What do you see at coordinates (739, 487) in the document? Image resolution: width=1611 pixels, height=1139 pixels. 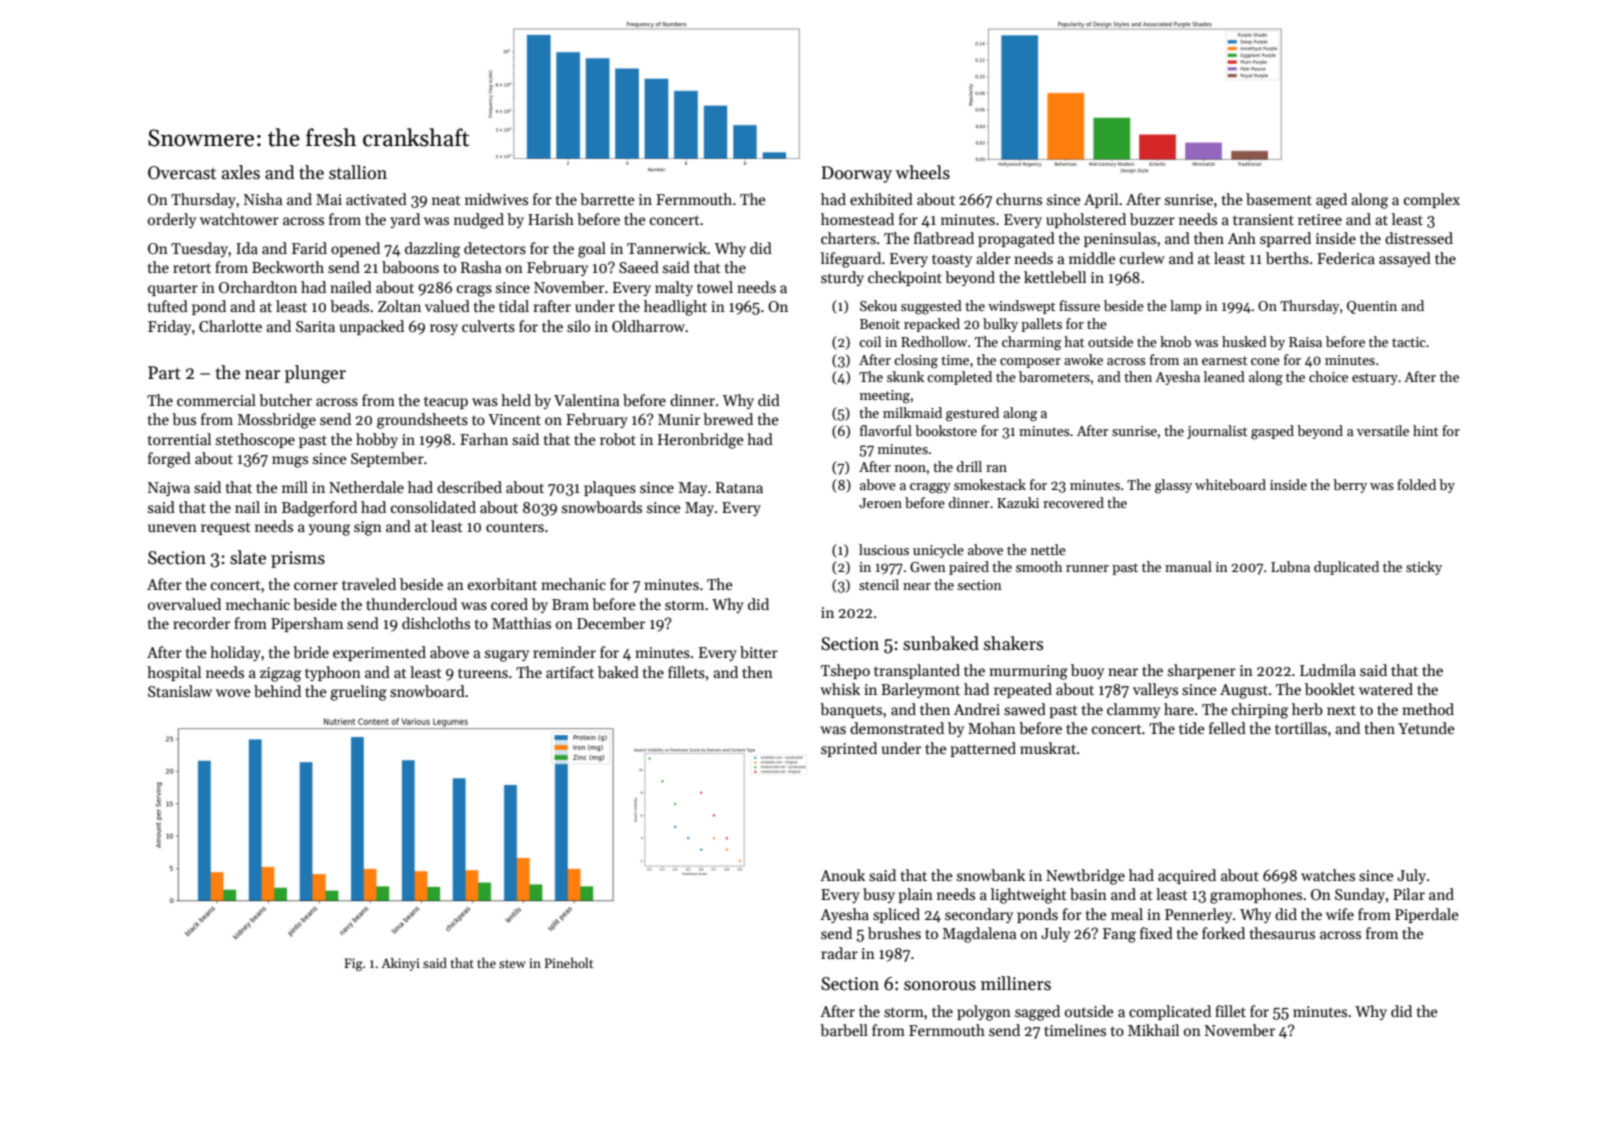 I see `Ratana` at bounding box center [739, 487].
